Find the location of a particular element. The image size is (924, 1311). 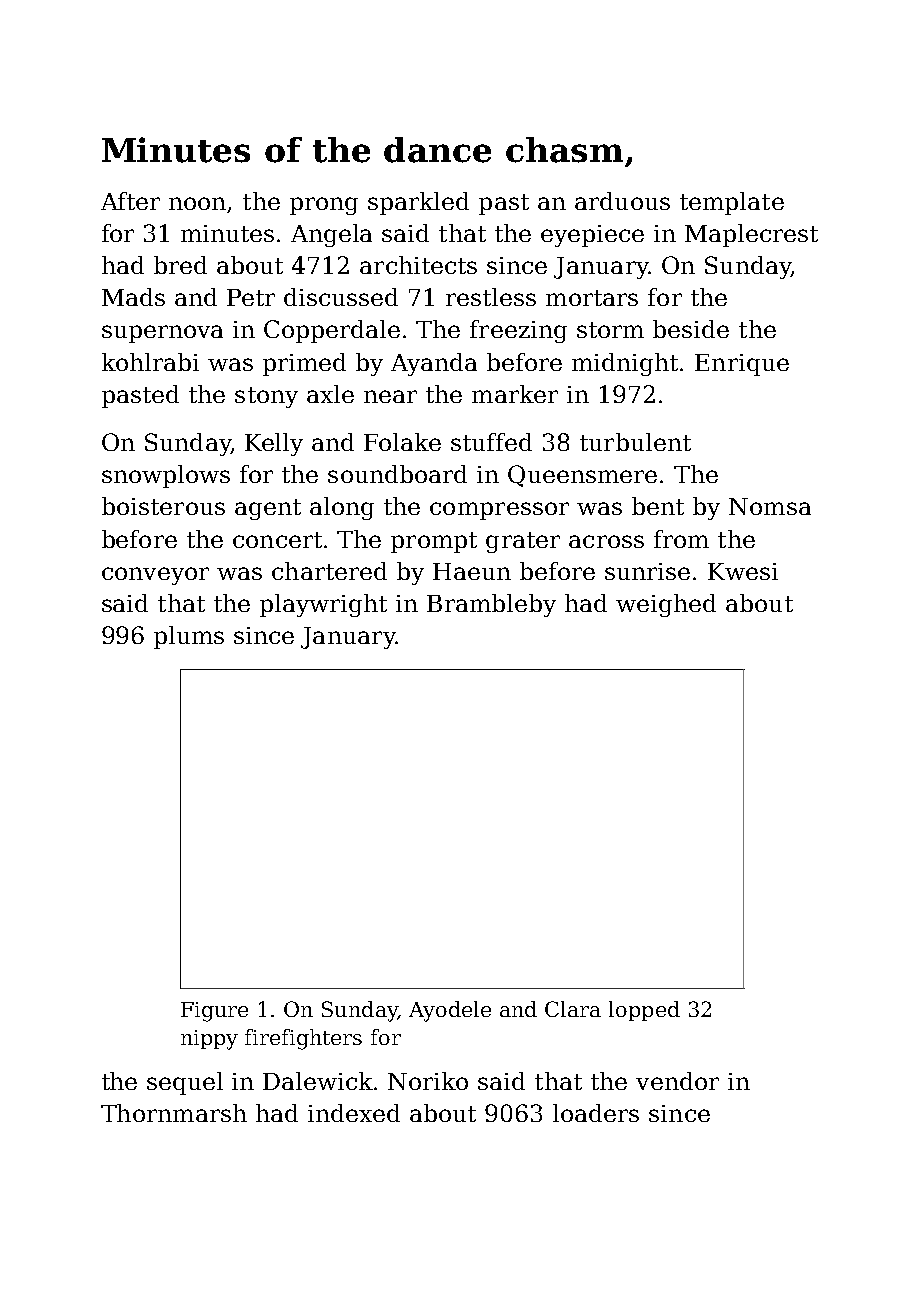

Figure is located at coordinates (214, 1012).
